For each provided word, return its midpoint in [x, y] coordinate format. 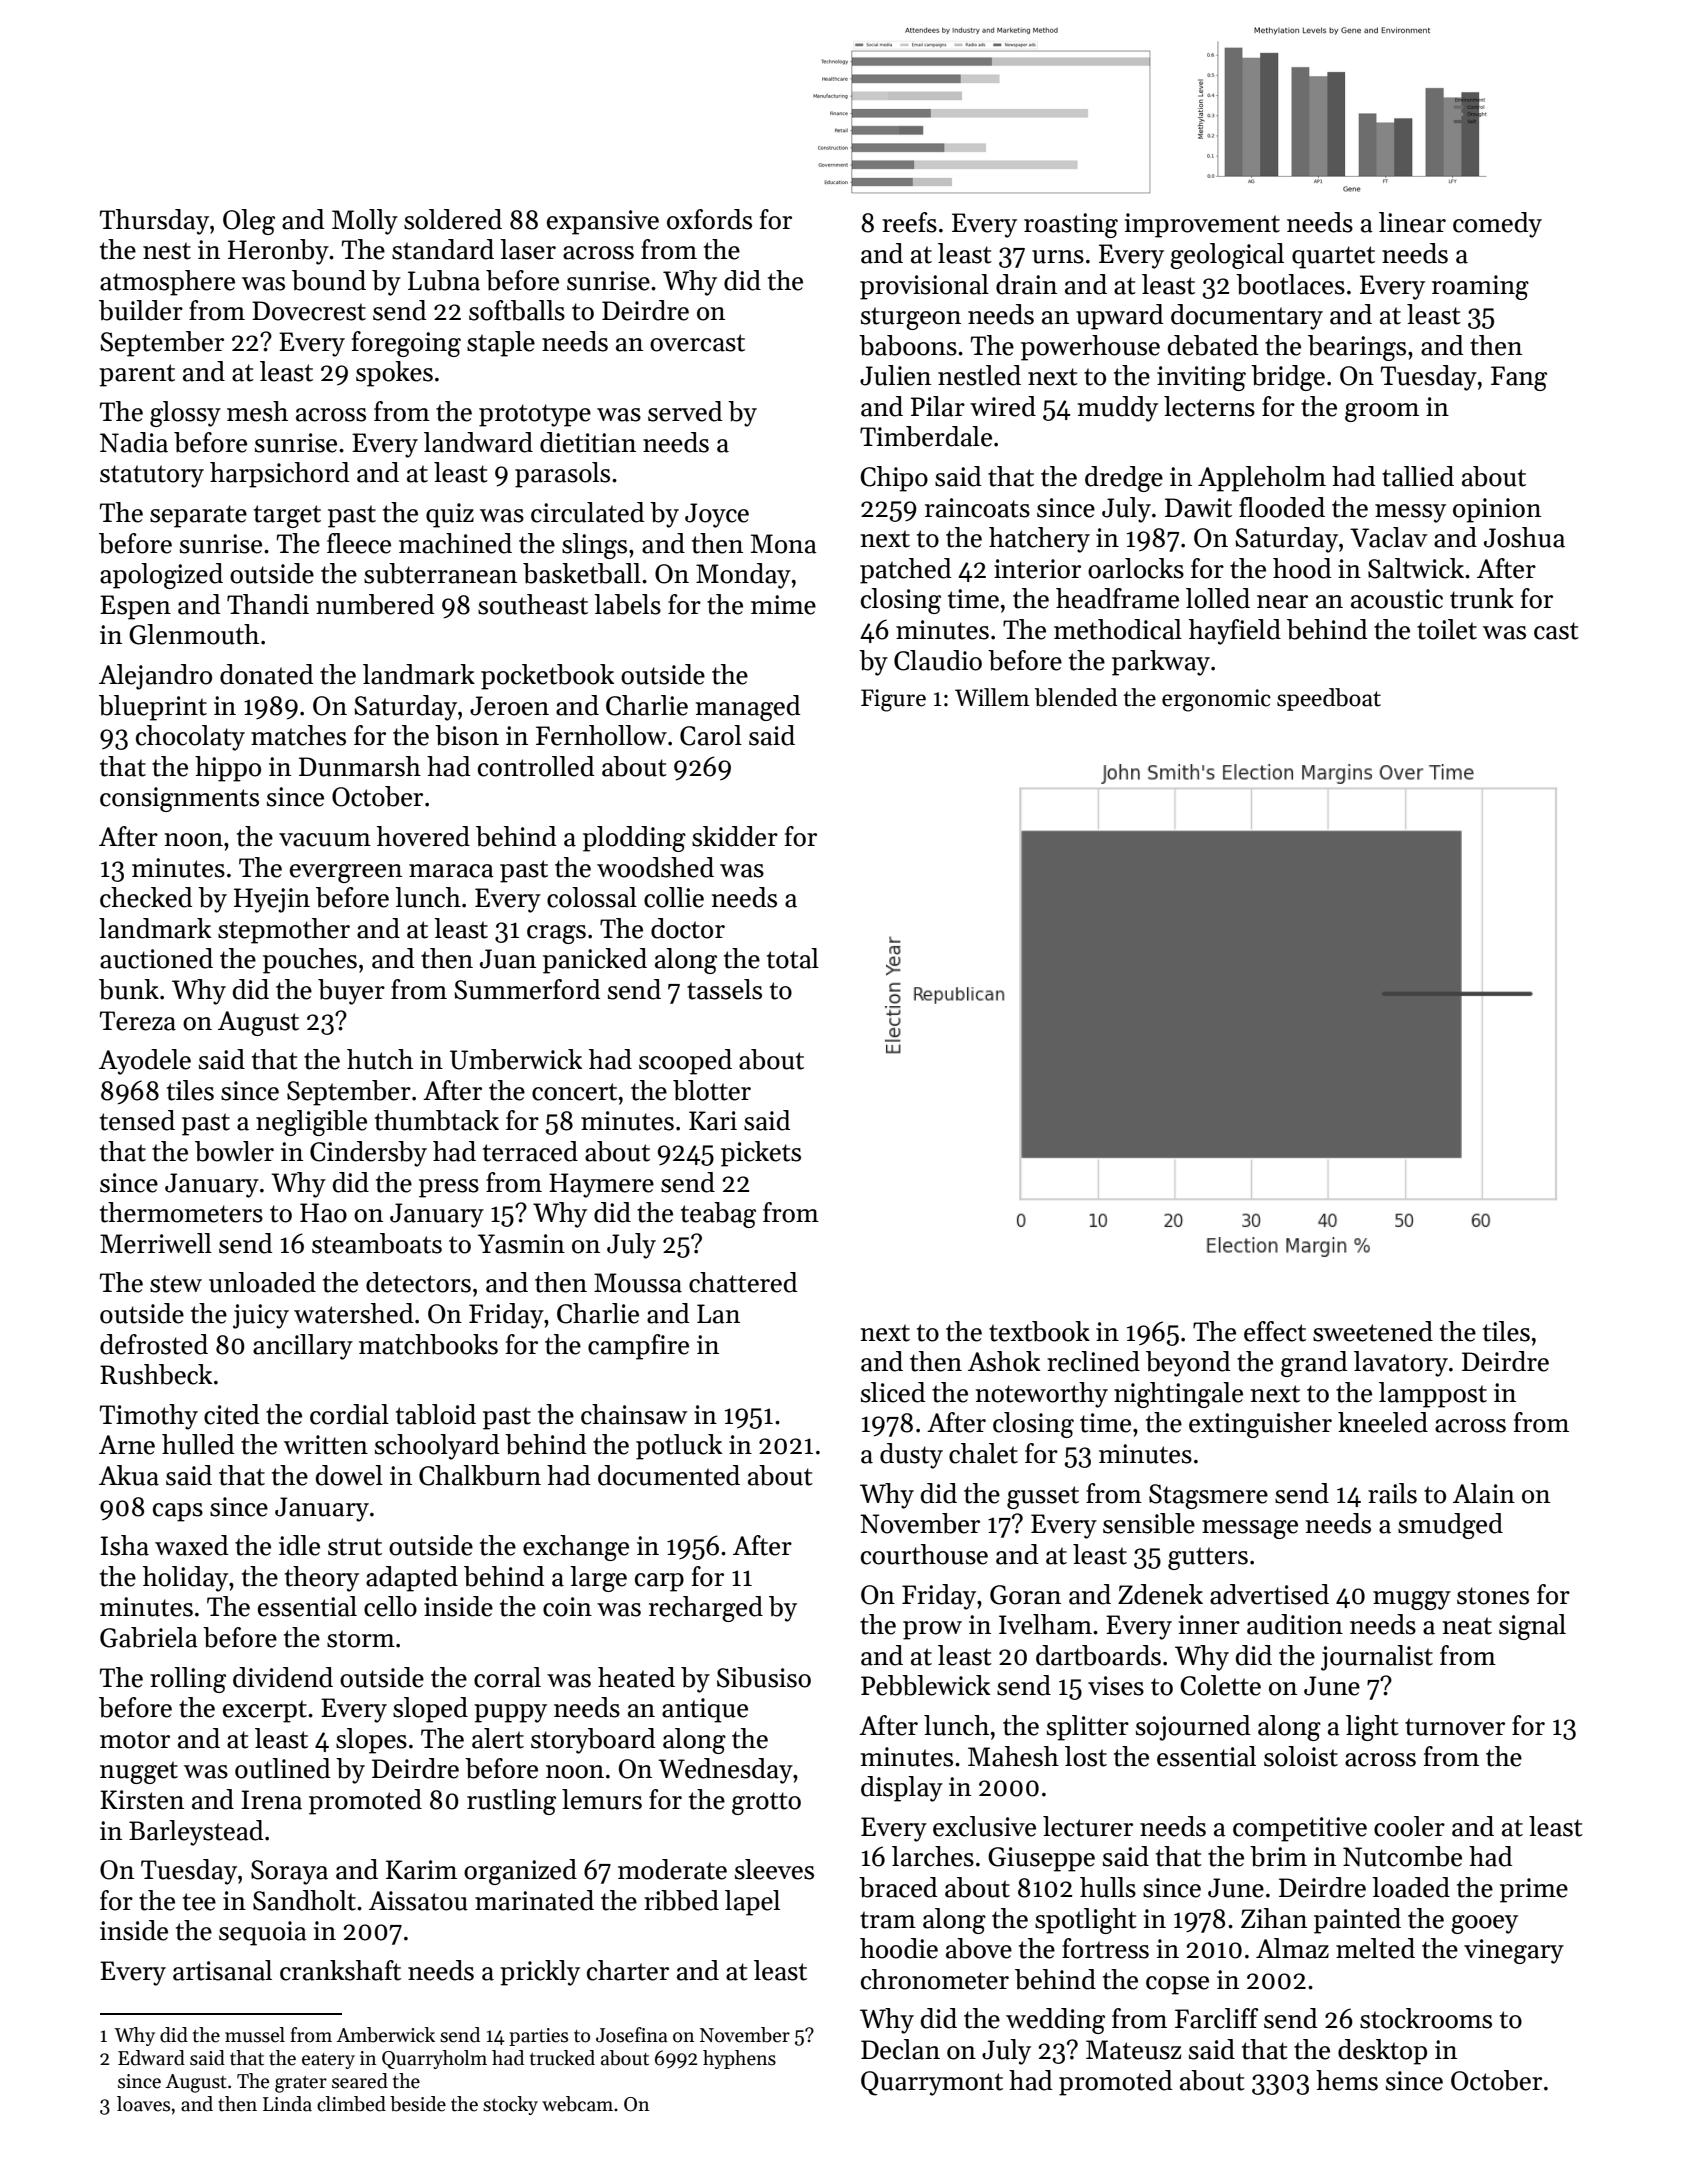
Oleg [249, 222]
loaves [143, 2104]
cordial [349, 1414]
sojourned [1193, 1728]
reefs [909, 222]
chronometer [935, 1979]
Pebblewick [925, 1685]
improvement [1202, 225]
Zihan [1274, 1918]
